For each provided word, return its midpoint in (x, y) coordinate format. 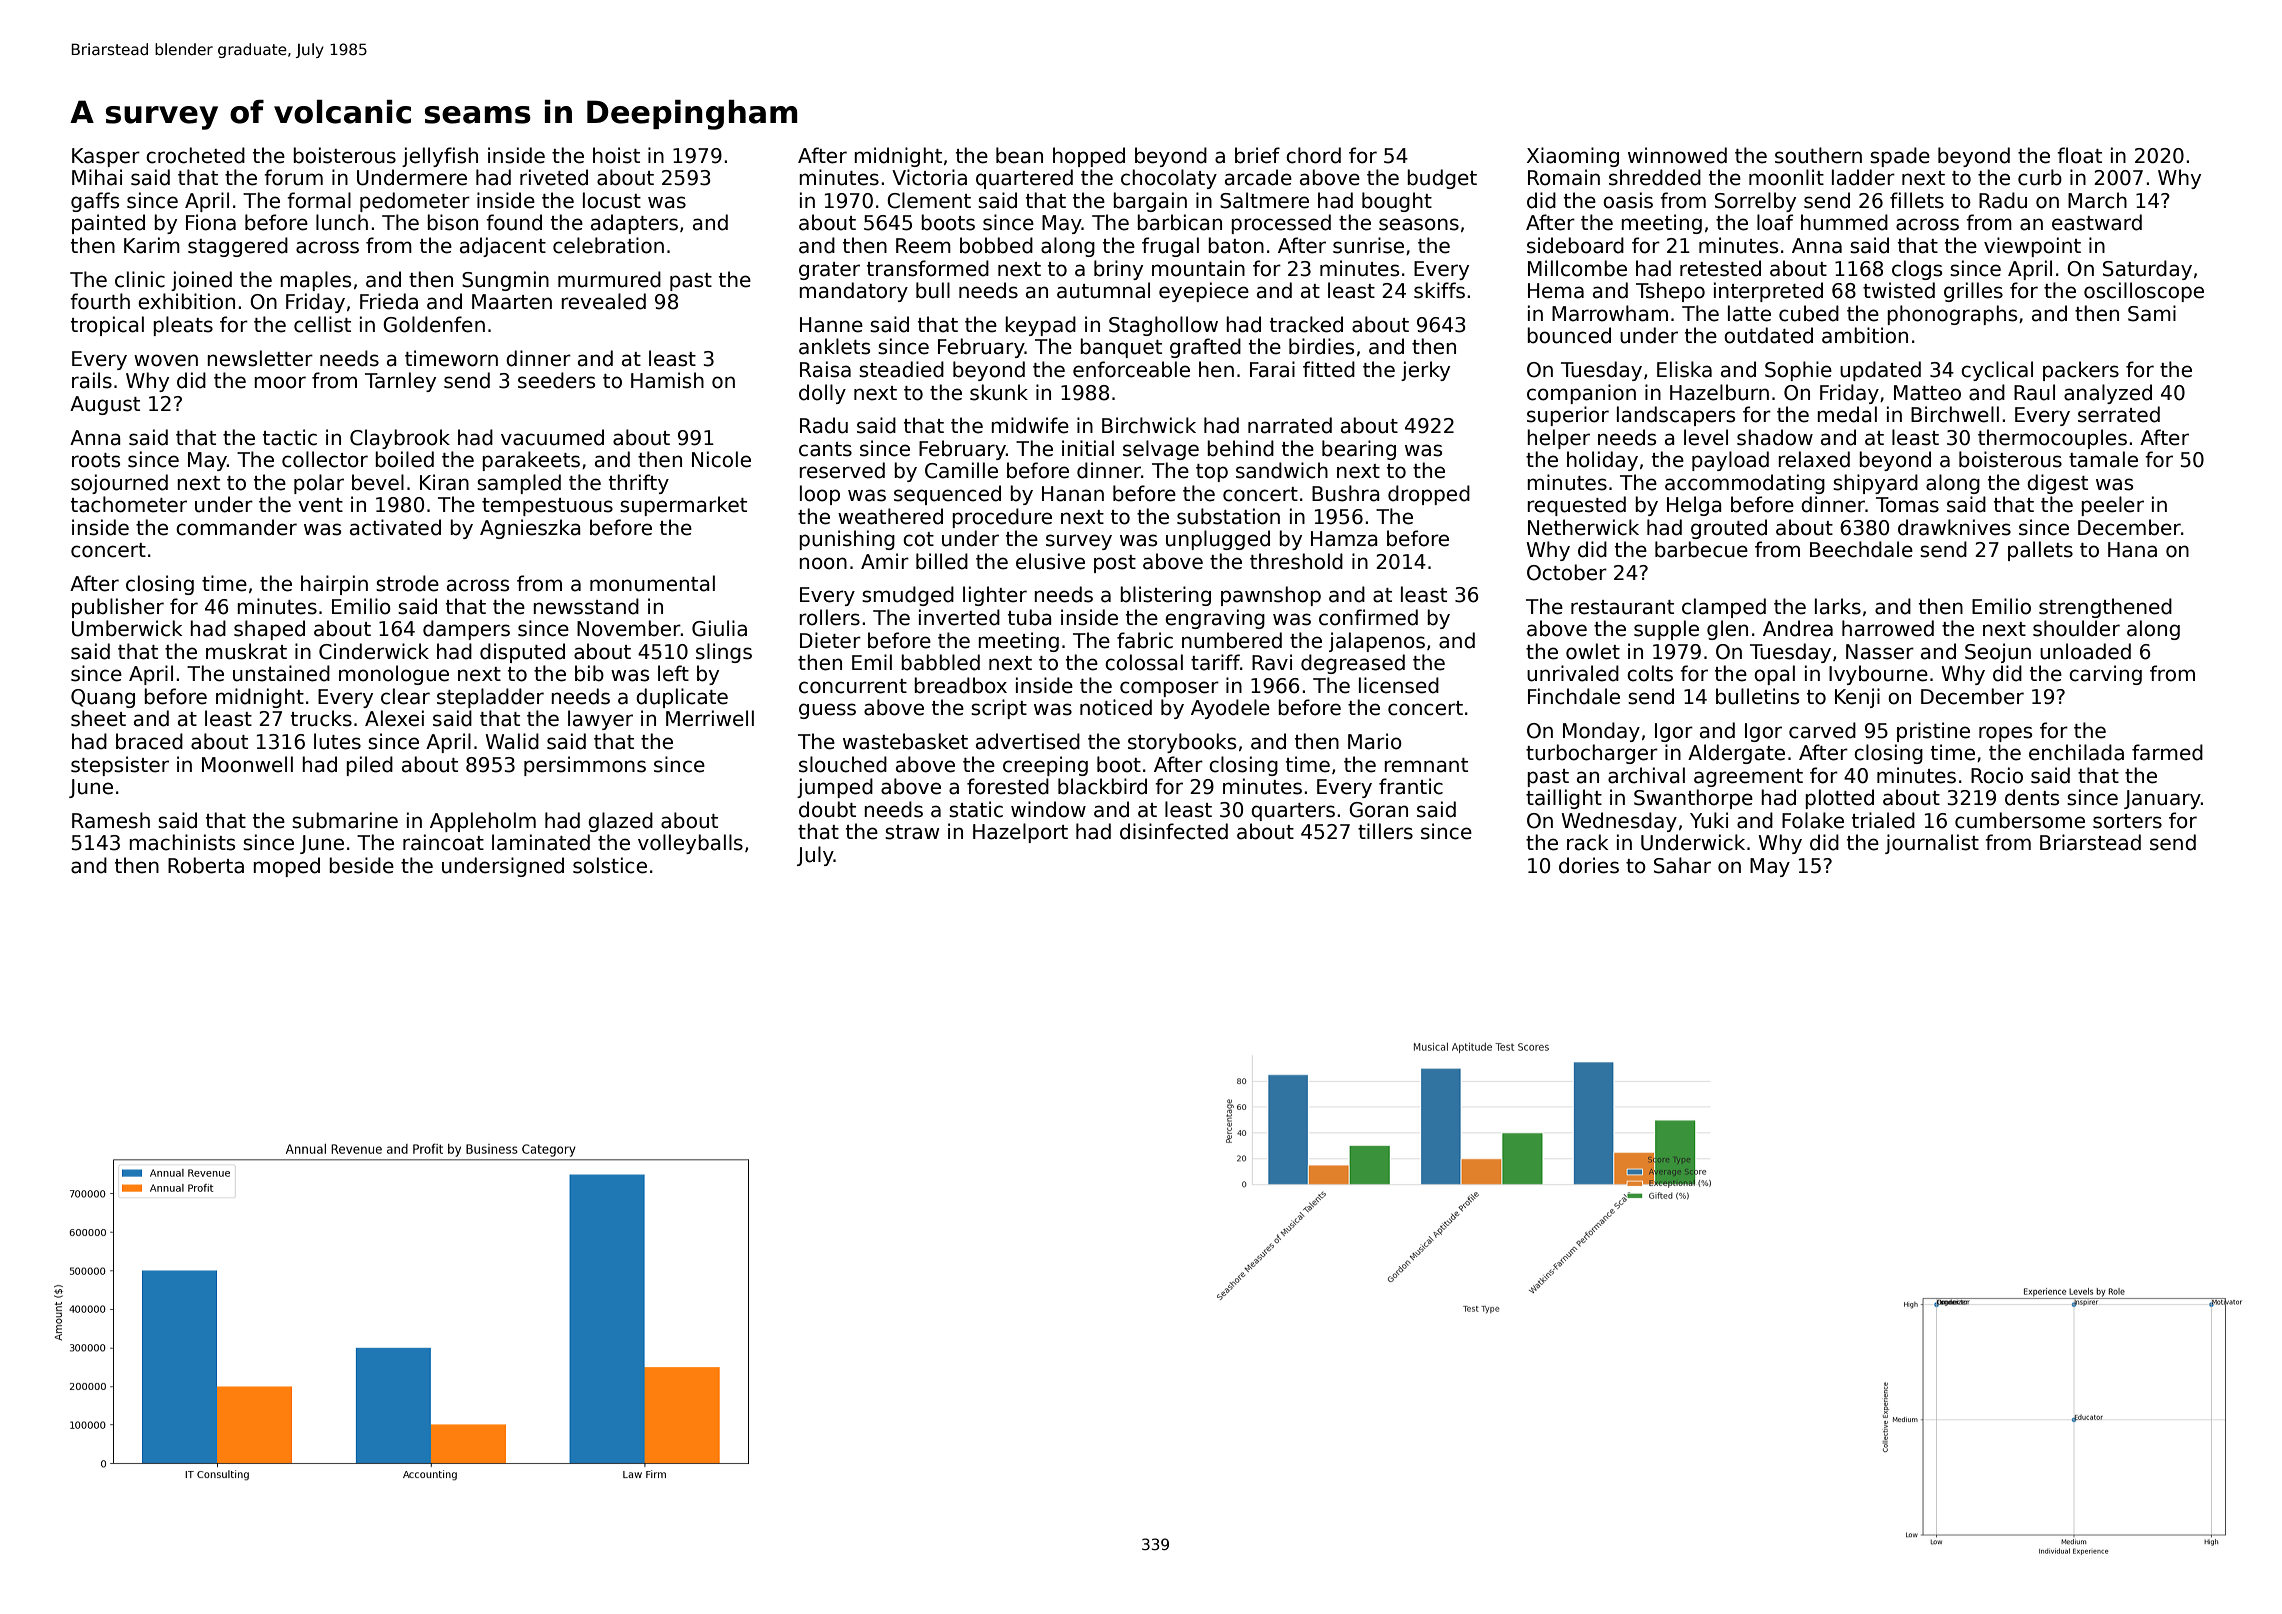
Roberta (206, 865)
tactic (290, 437)
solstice (610, 865)
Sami (2152, 313)
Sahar (1682, 865)
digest (2057, 484)
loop (820, 495)
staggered (238, 247)
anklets (834, 346)
